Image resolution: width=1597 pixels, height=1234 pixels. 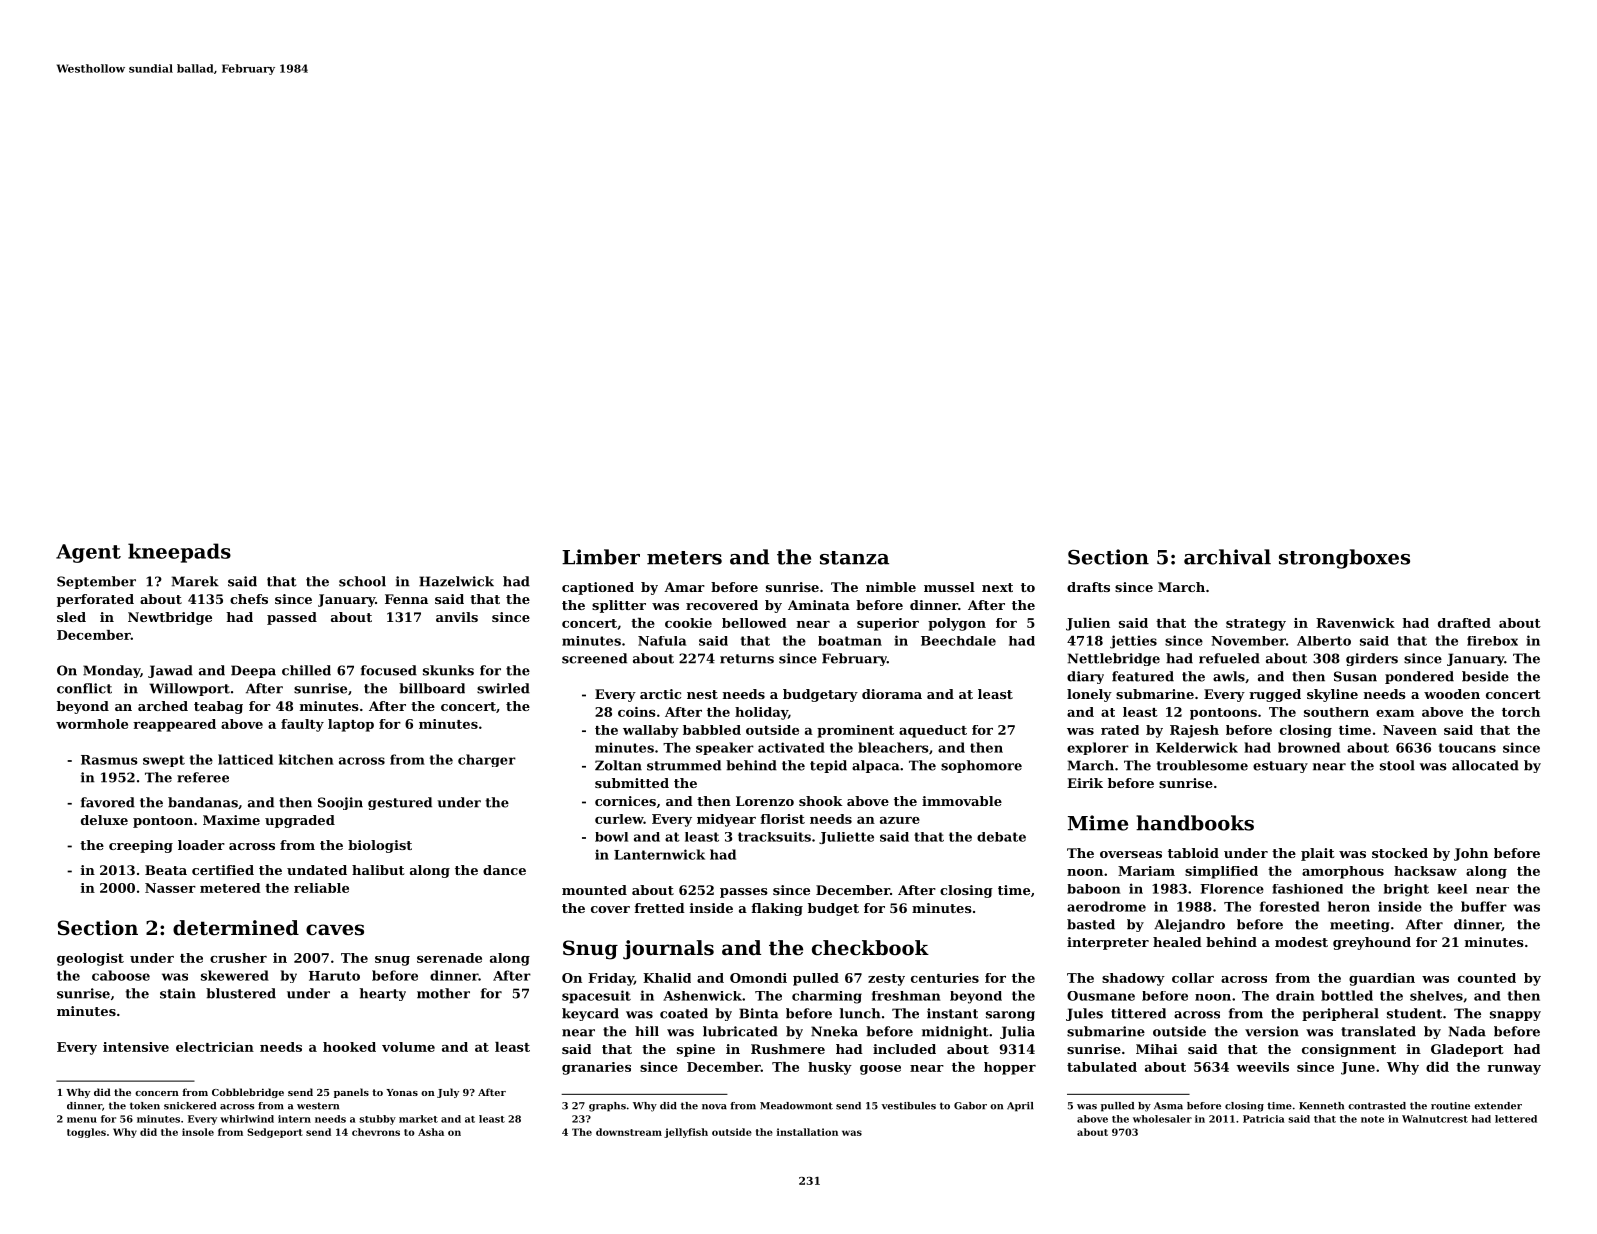 I want to click on bowl, so click(x=611, y=837).
